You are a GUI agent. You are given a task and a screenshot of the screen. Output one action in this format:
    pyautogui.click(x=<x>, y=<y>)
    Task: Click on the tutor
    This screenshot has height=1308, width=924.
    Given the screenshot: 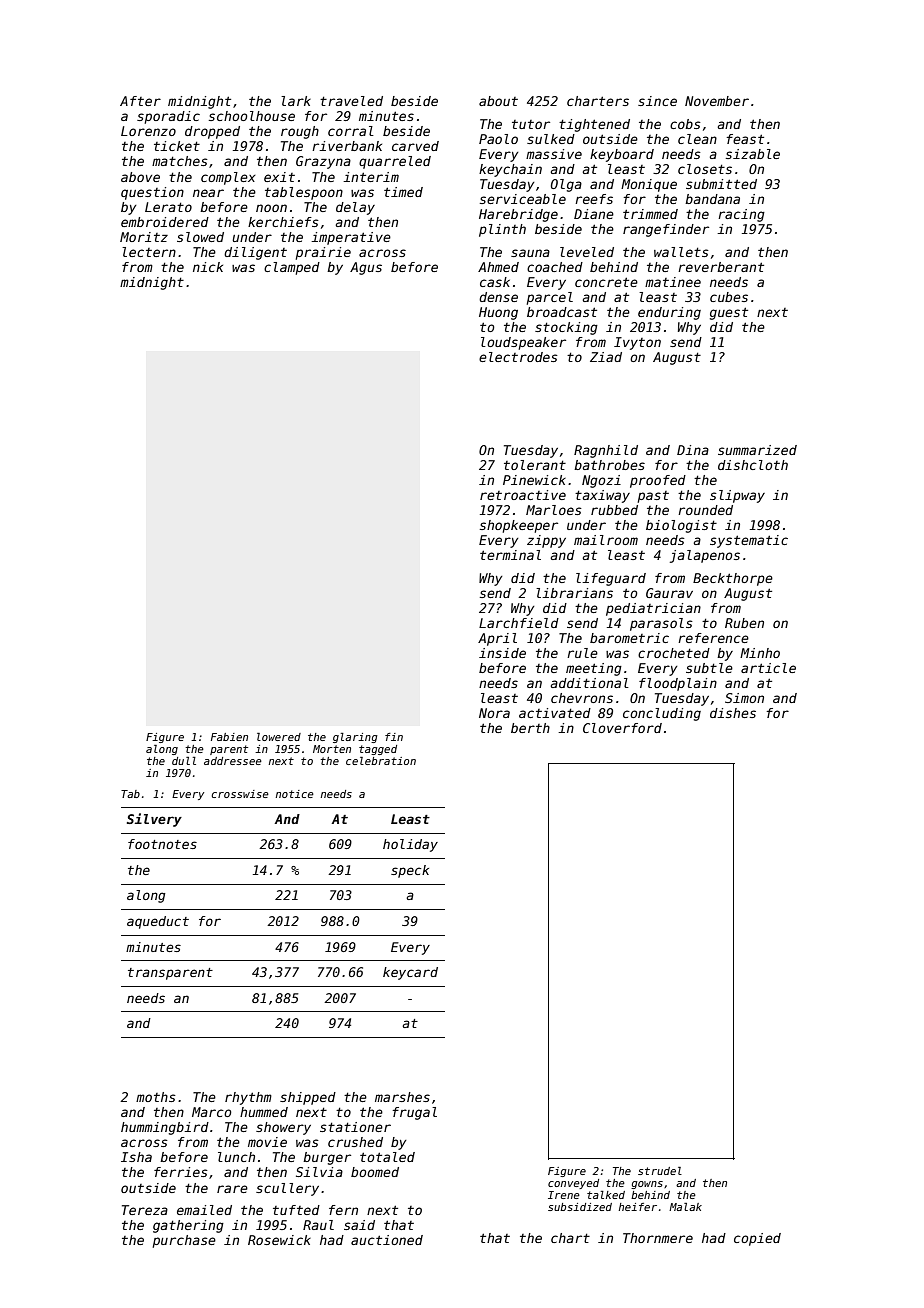 What is the action you would take?
    pyautogui.click(x=531, y=124)
